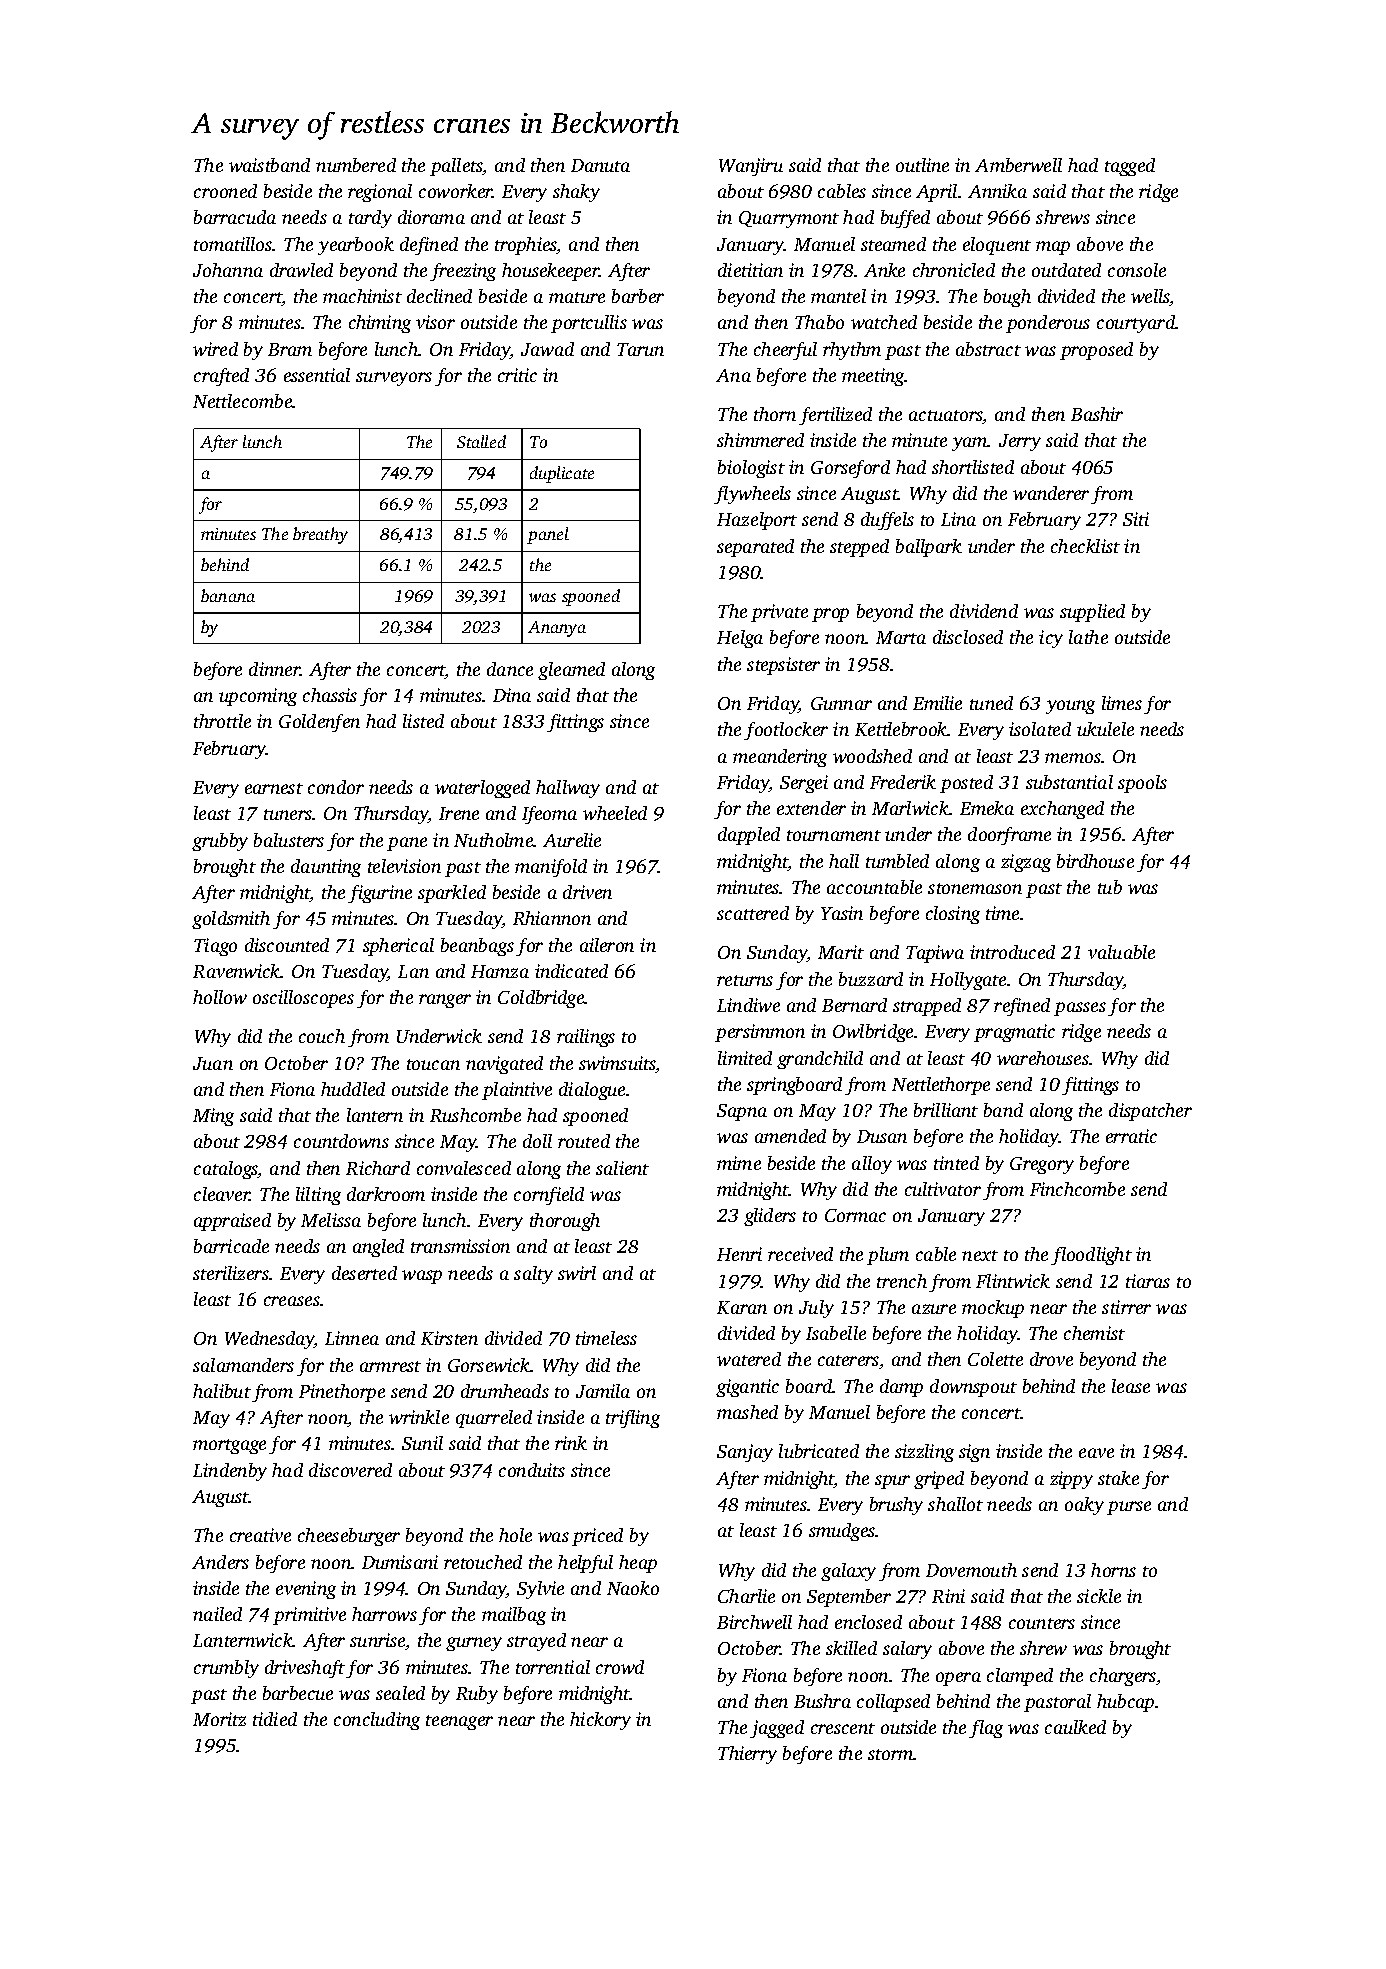 Image resolution: width=1386 pixels, height=1969 pixels. Describe the element at coordinates (617, 1064) in the document. I see `swimsuits` at that location.
